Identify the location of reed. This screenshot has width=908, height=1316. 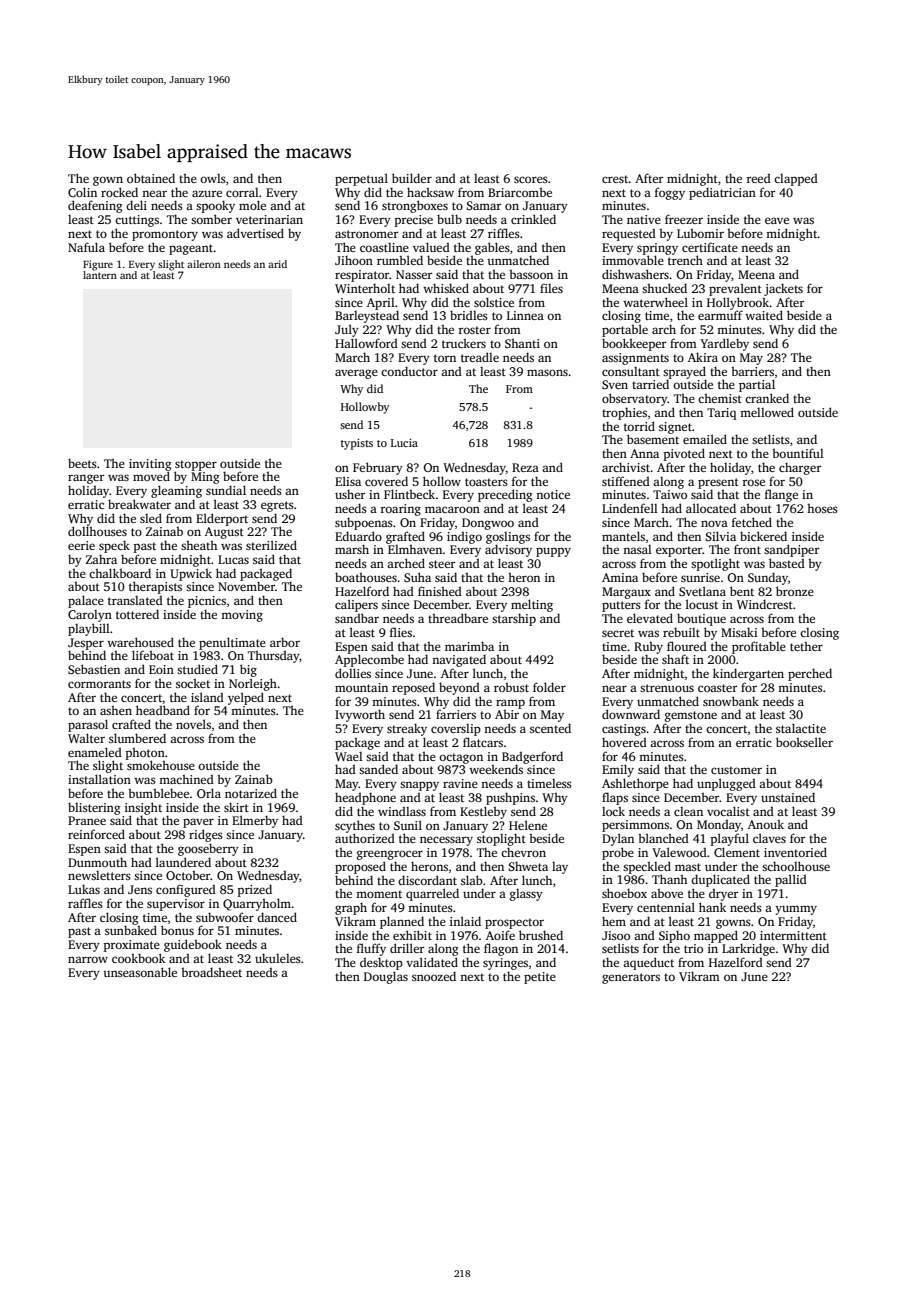
(759, 178).
